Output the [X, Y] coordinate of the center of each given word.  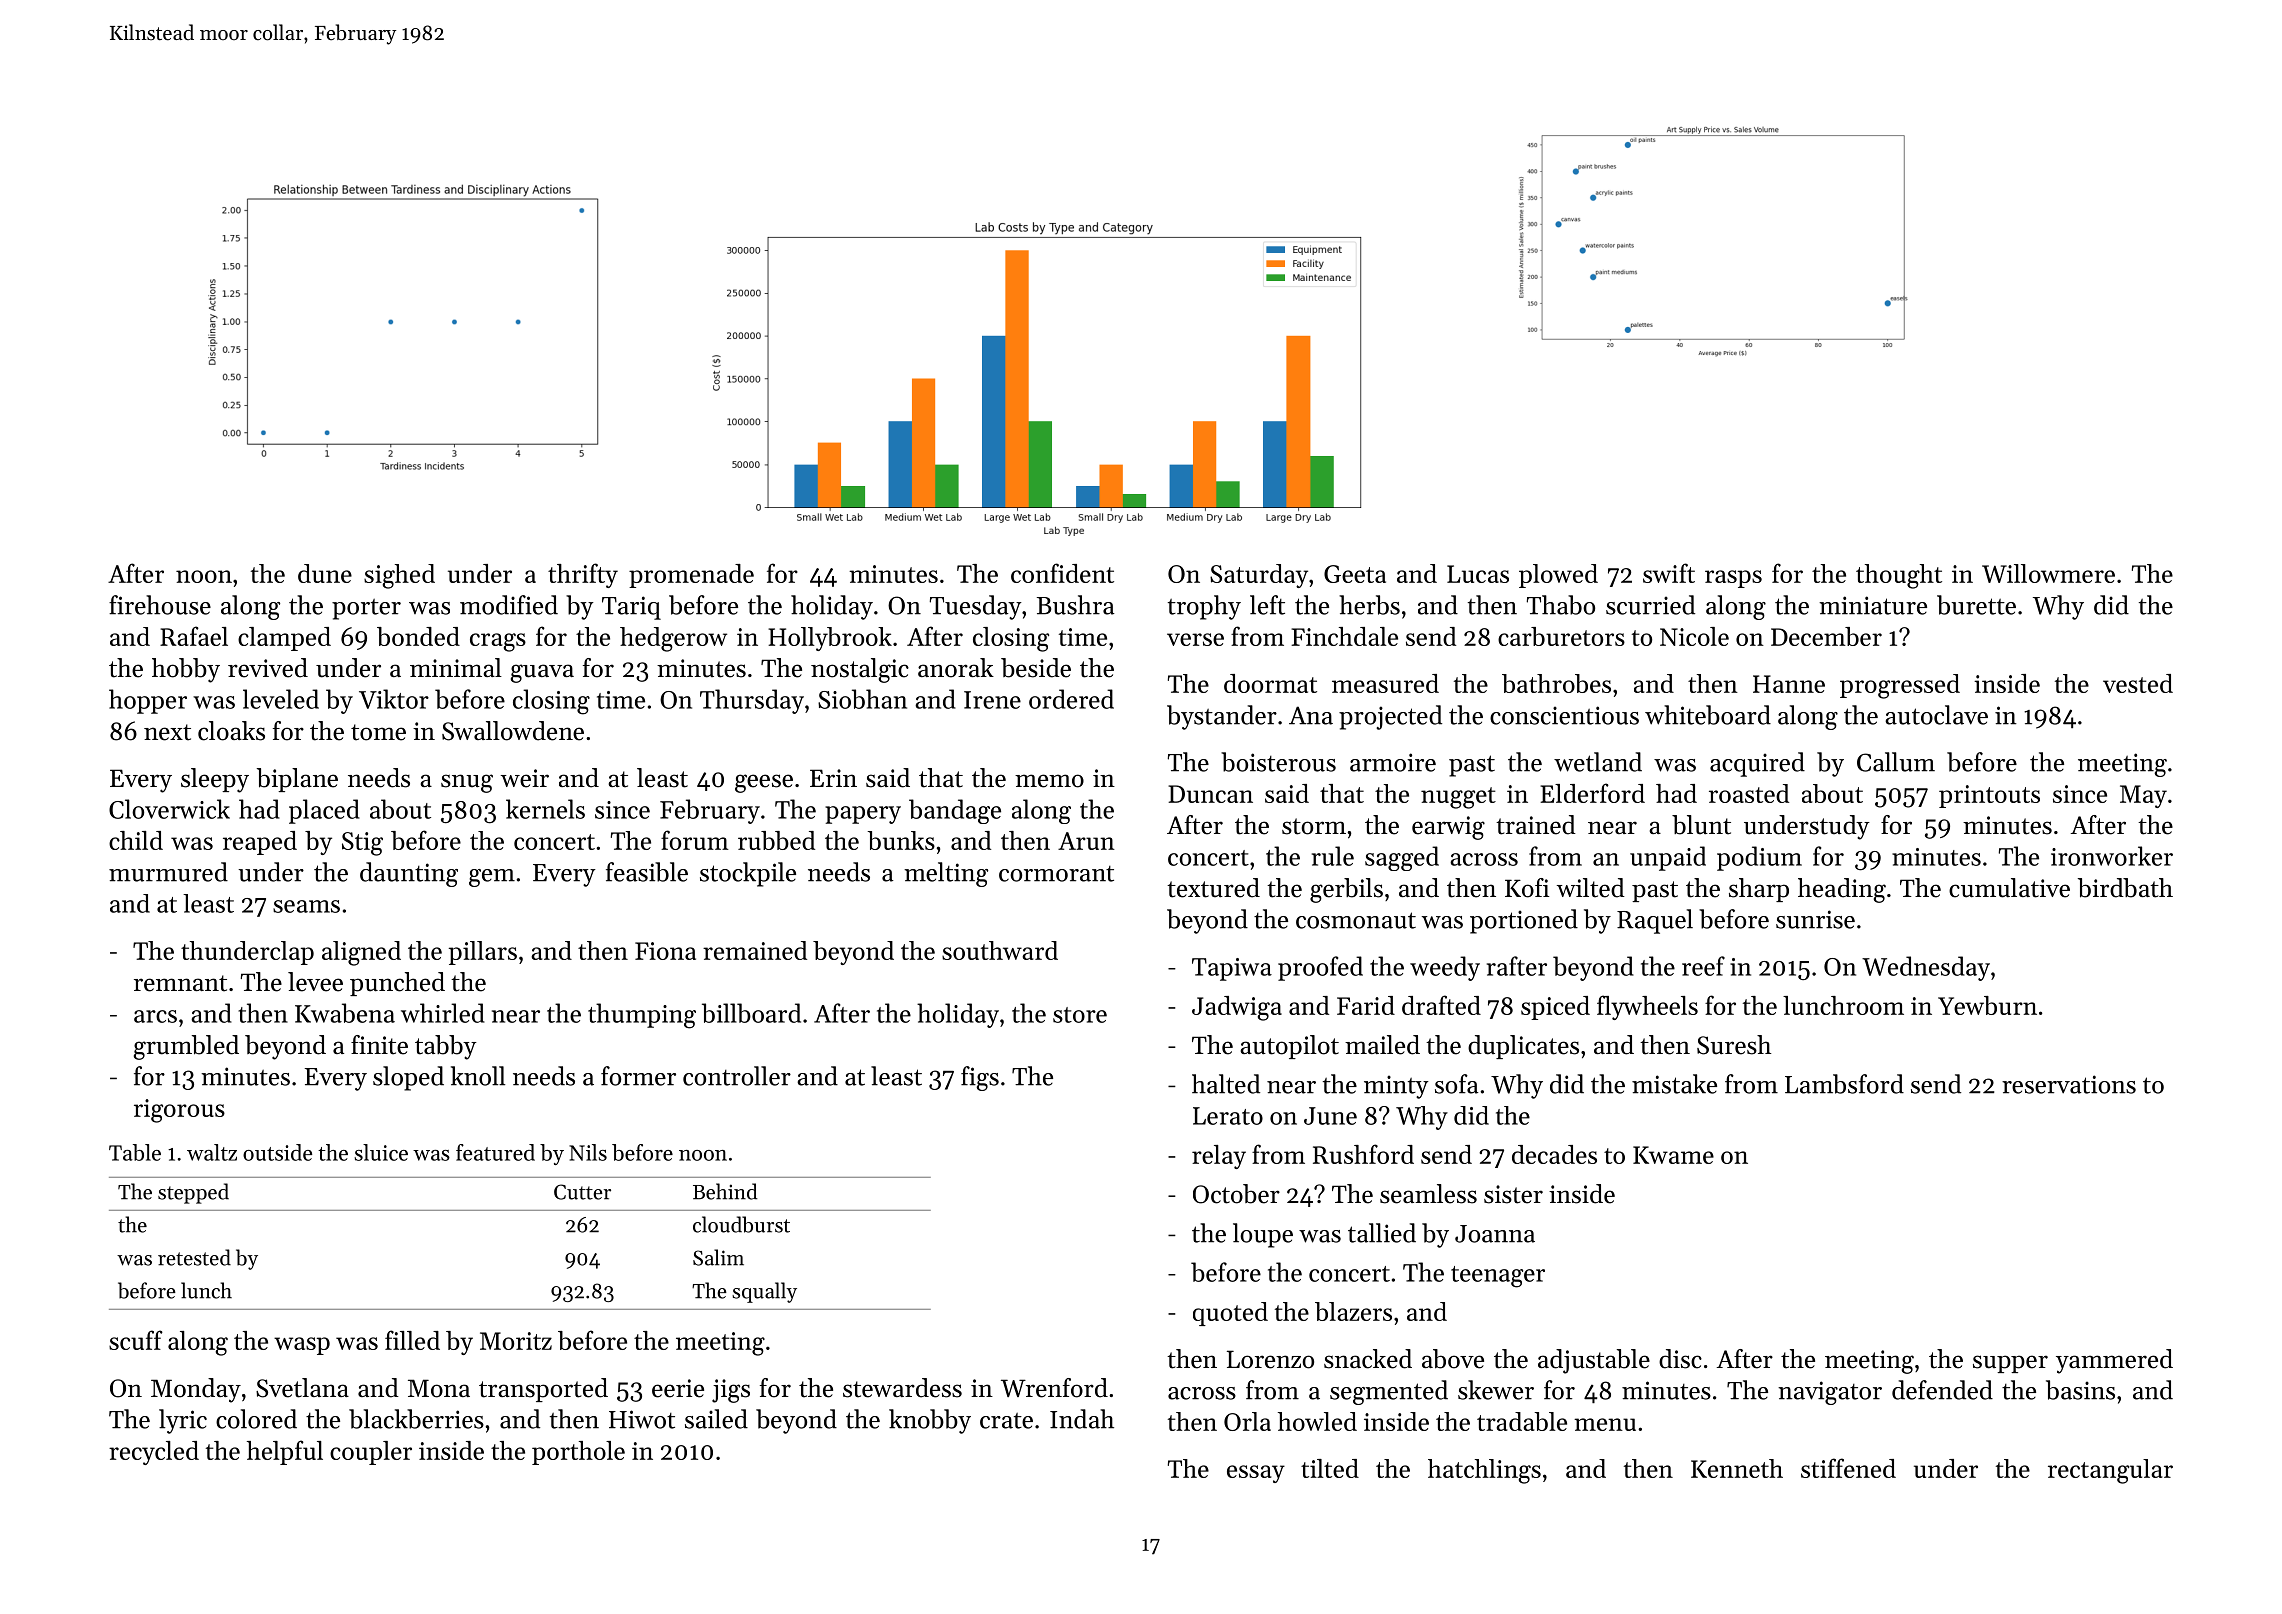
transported [543, 1390]
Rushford [1363, 1154]
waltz [212, 1152]
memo [1049, 781]
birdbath [2125, 888]
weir [525, 778]
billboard [751, 1013]
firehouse [160, 605]
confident [1062, 573]
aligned [361, 953]
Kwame [1673, 1155]
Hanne [1789, 684]
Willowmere [2048, 573]
